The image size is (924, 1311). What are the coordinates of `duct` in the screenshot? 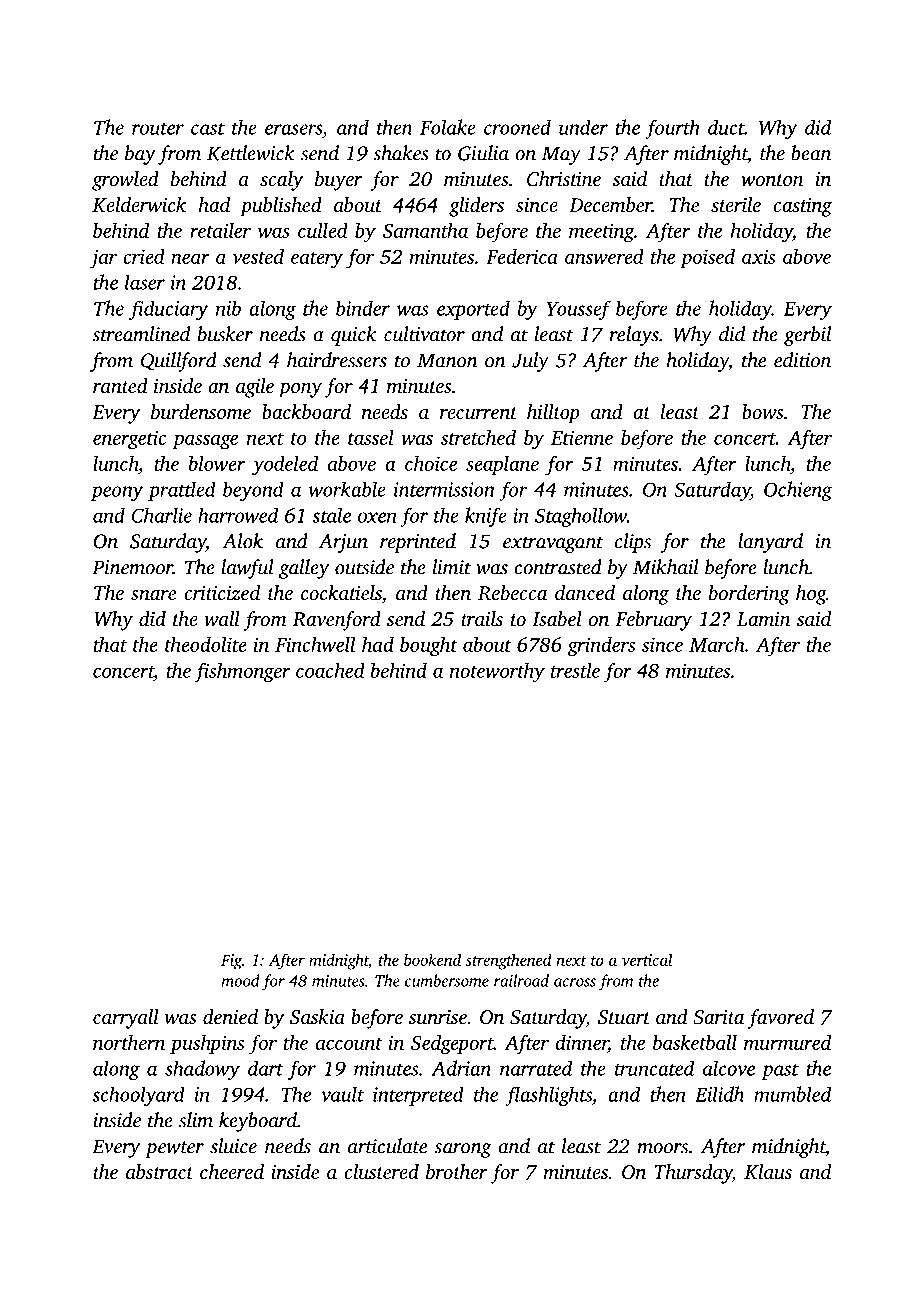 It's located at (726, 127).
